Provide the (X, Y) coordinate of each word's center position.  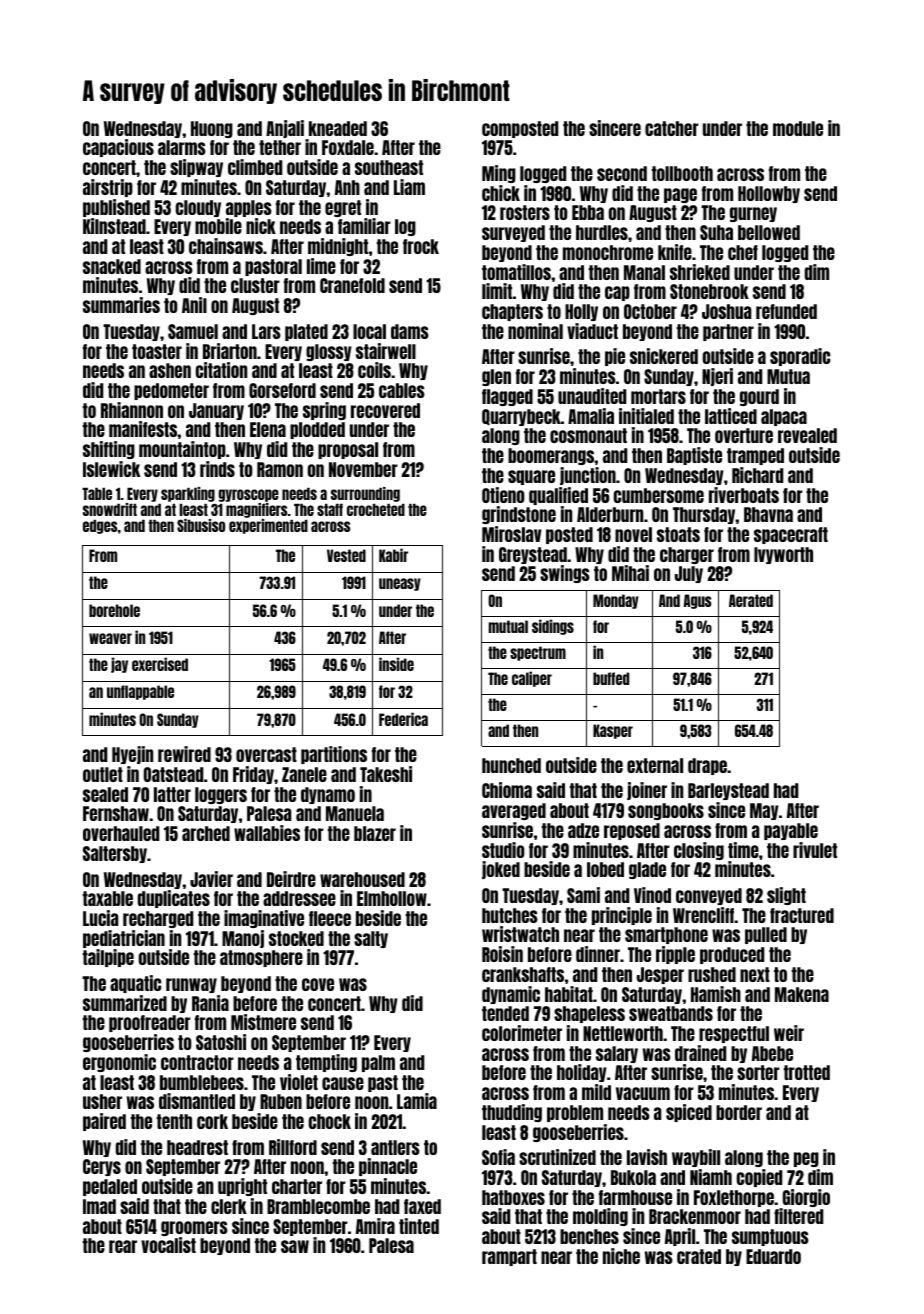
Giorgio (806, 1198)
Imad (99, 1206)
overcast (266, 754)
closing (699, 851)
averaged (514, 811)
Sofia (498, 1157)
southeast (389, 167)
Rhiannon (132, 410)
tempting (326, 1063)
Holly (581, 312)
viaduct (592, 331)
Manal (644, 272)
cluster (255, 285)
